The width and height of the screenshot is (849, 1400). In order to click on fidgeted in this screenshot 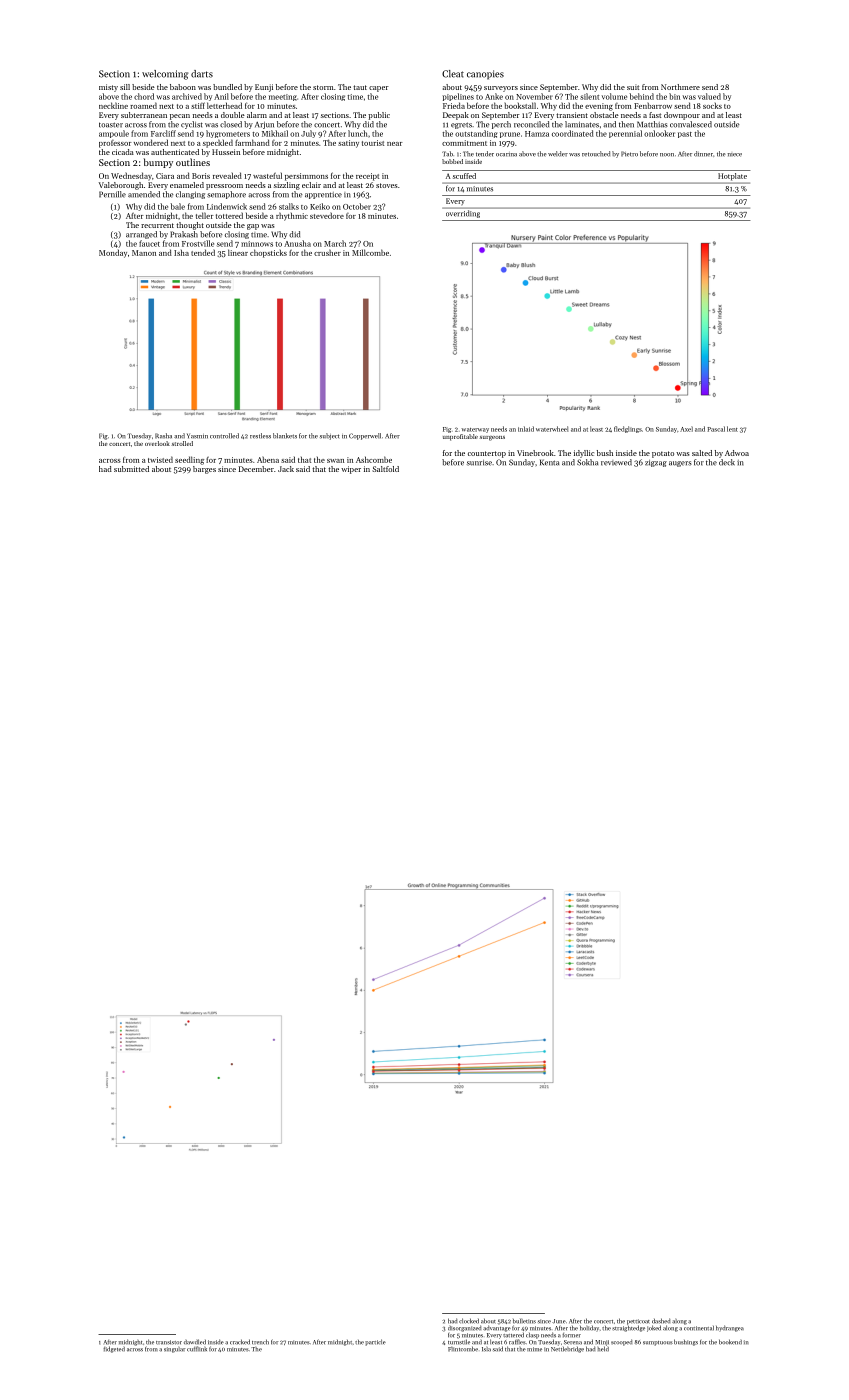, I will do `click(114, 1349)`.
